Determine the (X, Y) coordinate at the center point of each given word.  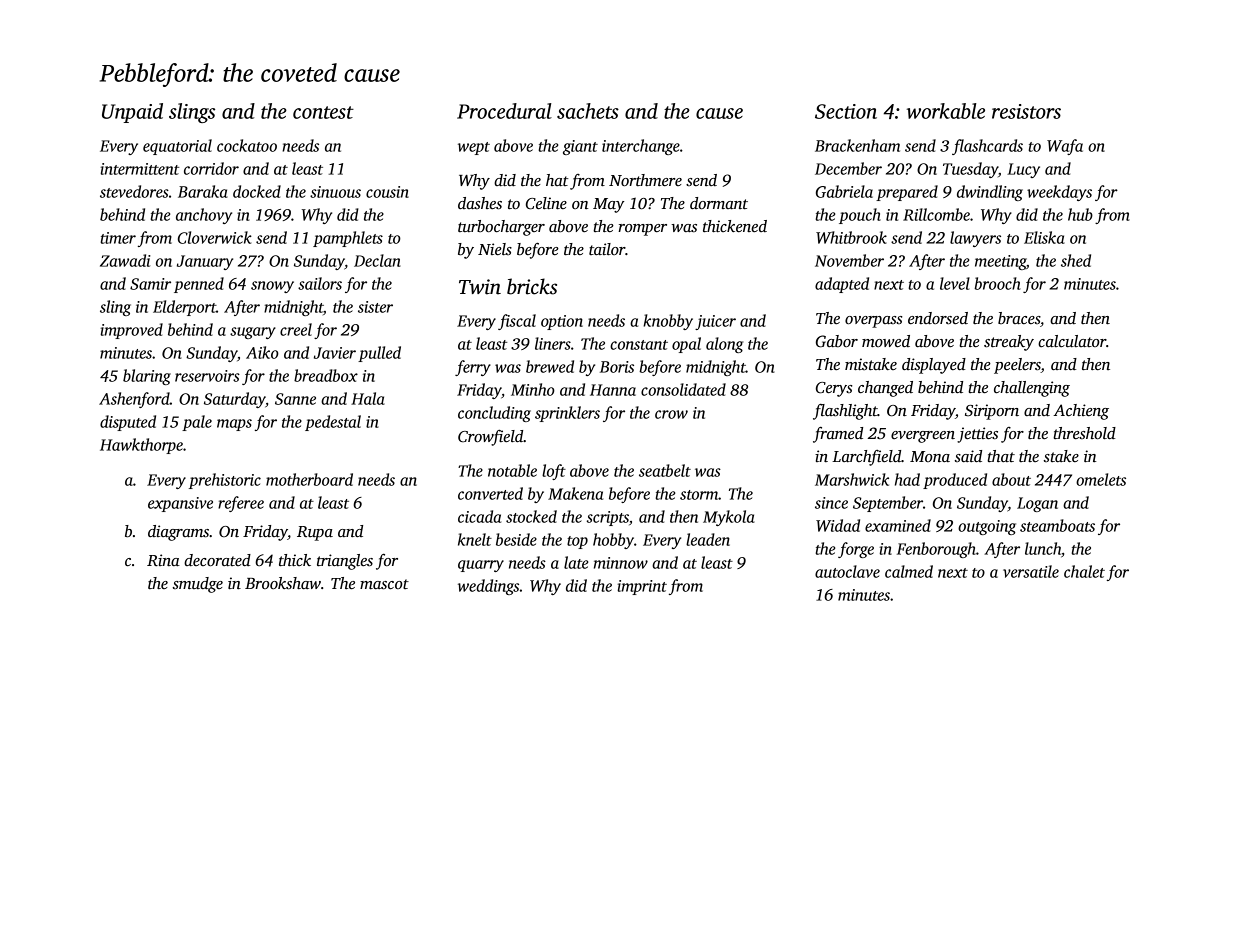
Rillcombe (936, 214)
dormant (719, 203)
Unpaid (132, 113)
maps (234, 425)
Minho (533, 389)
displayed (934, 366)
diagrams (178, 533)
